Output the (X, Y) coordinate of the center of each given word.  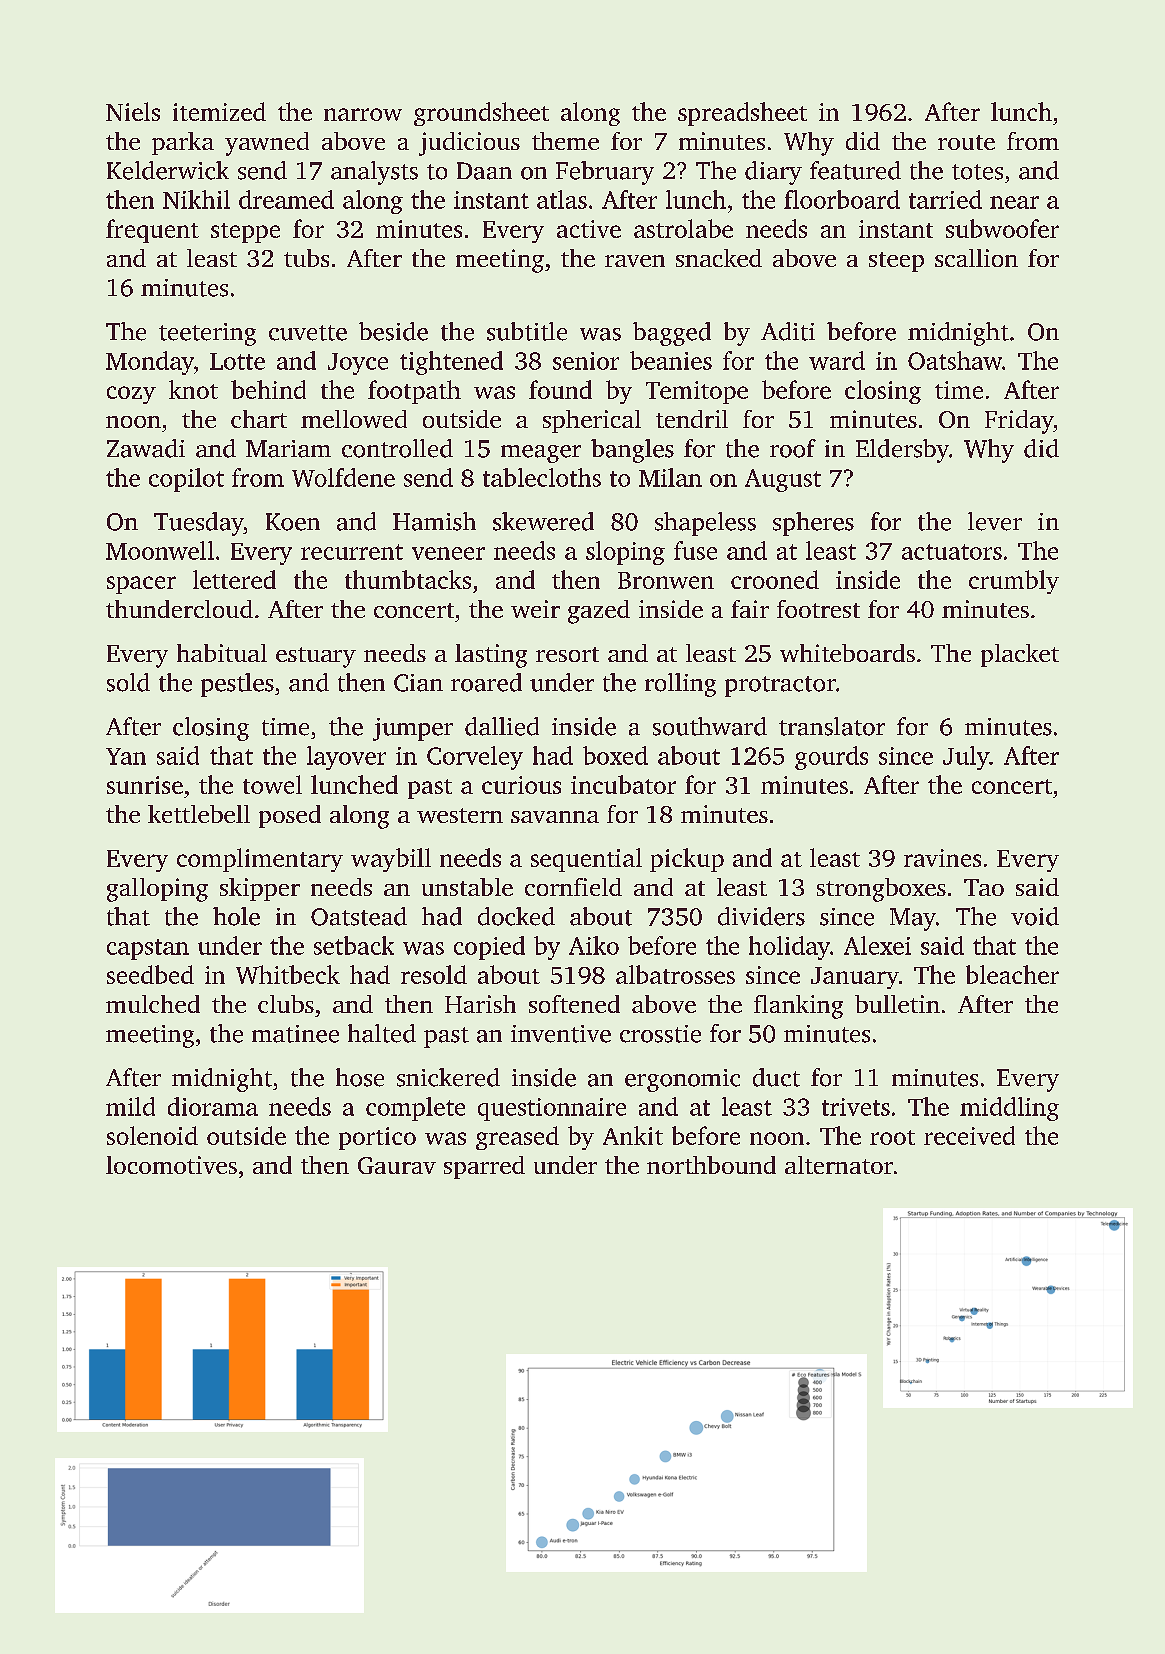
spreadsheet (742, 114)
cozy (131, 395)
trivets (856, 1107)
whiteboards (847, 653)
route (966, 142)
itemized (219, 111)
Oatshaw (955, 360)
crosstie (660, 1034)
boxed (615, 755)
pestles (237, 685)
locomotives (171, 1165)
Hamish (434, 521)
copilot (186, 480)
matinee (295, 1034)
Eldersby (902, 451)
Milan (670, 477)
